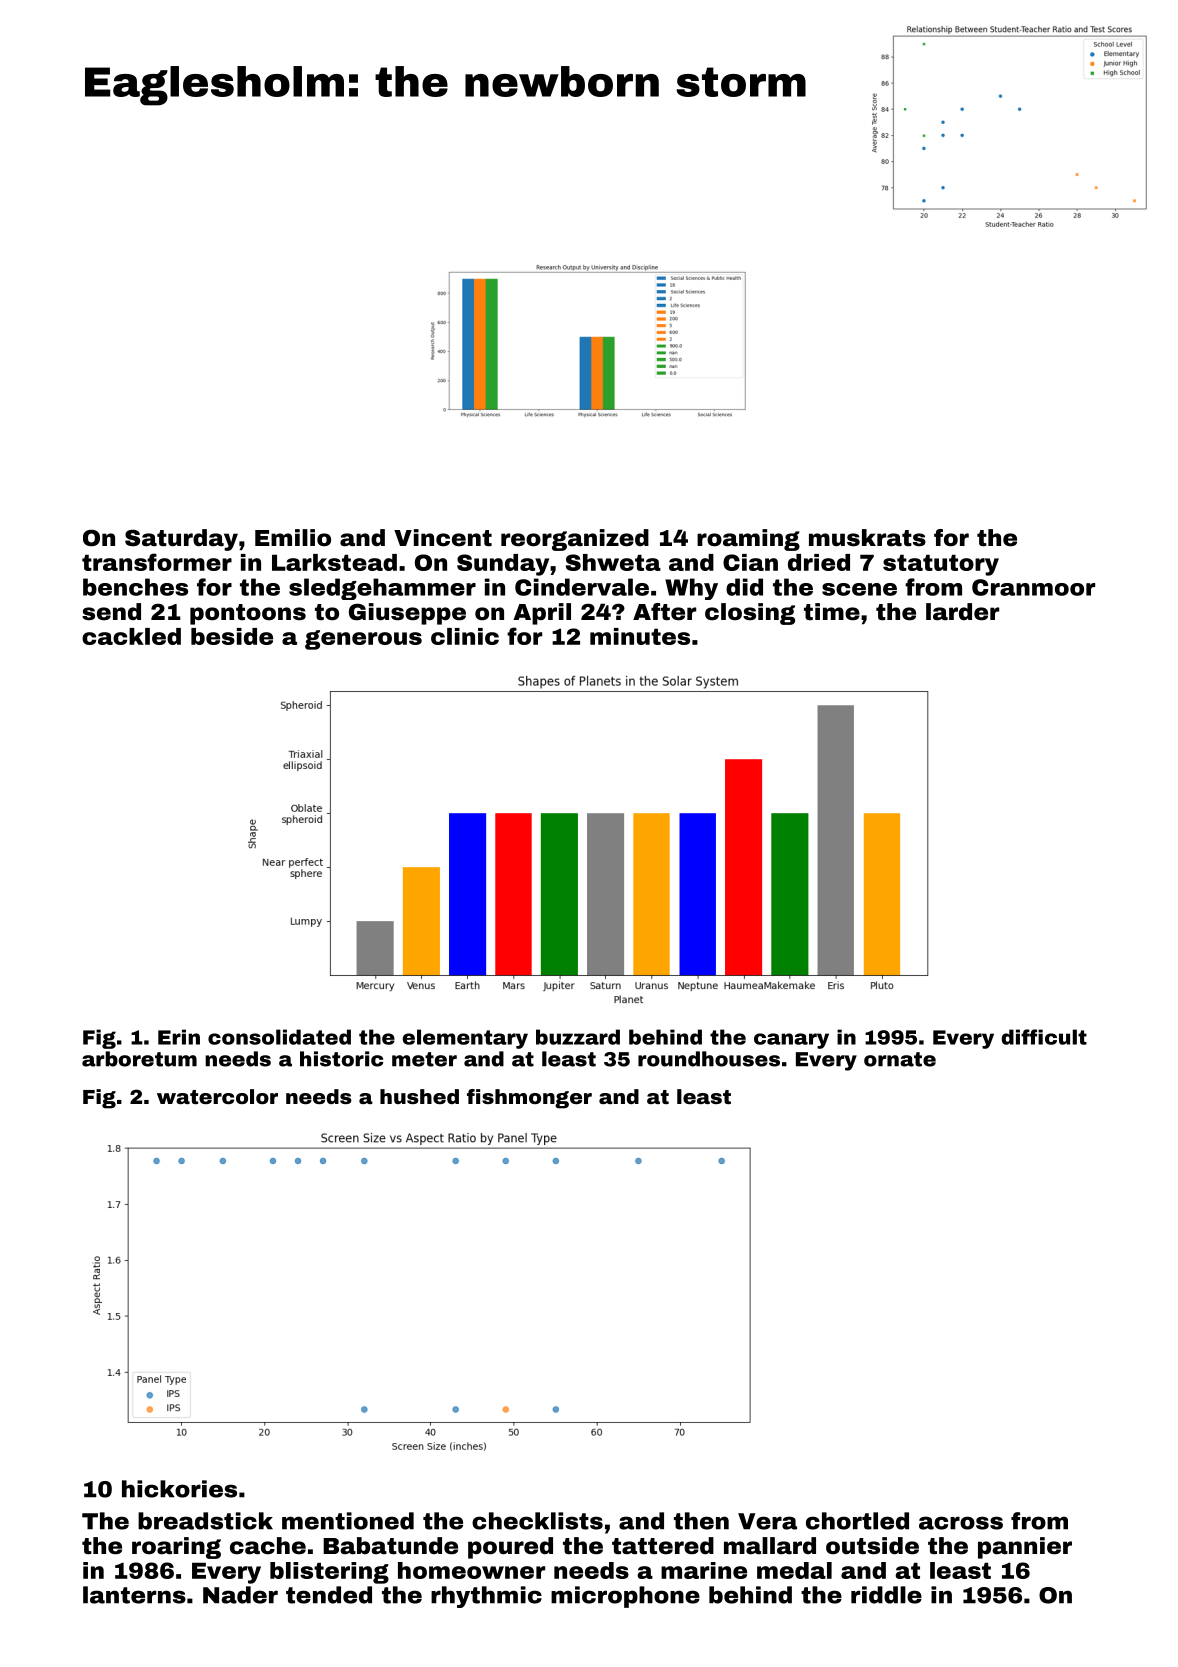 The image size is (1178, 1667). What do you see at coordinates (791, 1041) in the screenshot?
I see `canary` at bounding box center [791, 1041].
